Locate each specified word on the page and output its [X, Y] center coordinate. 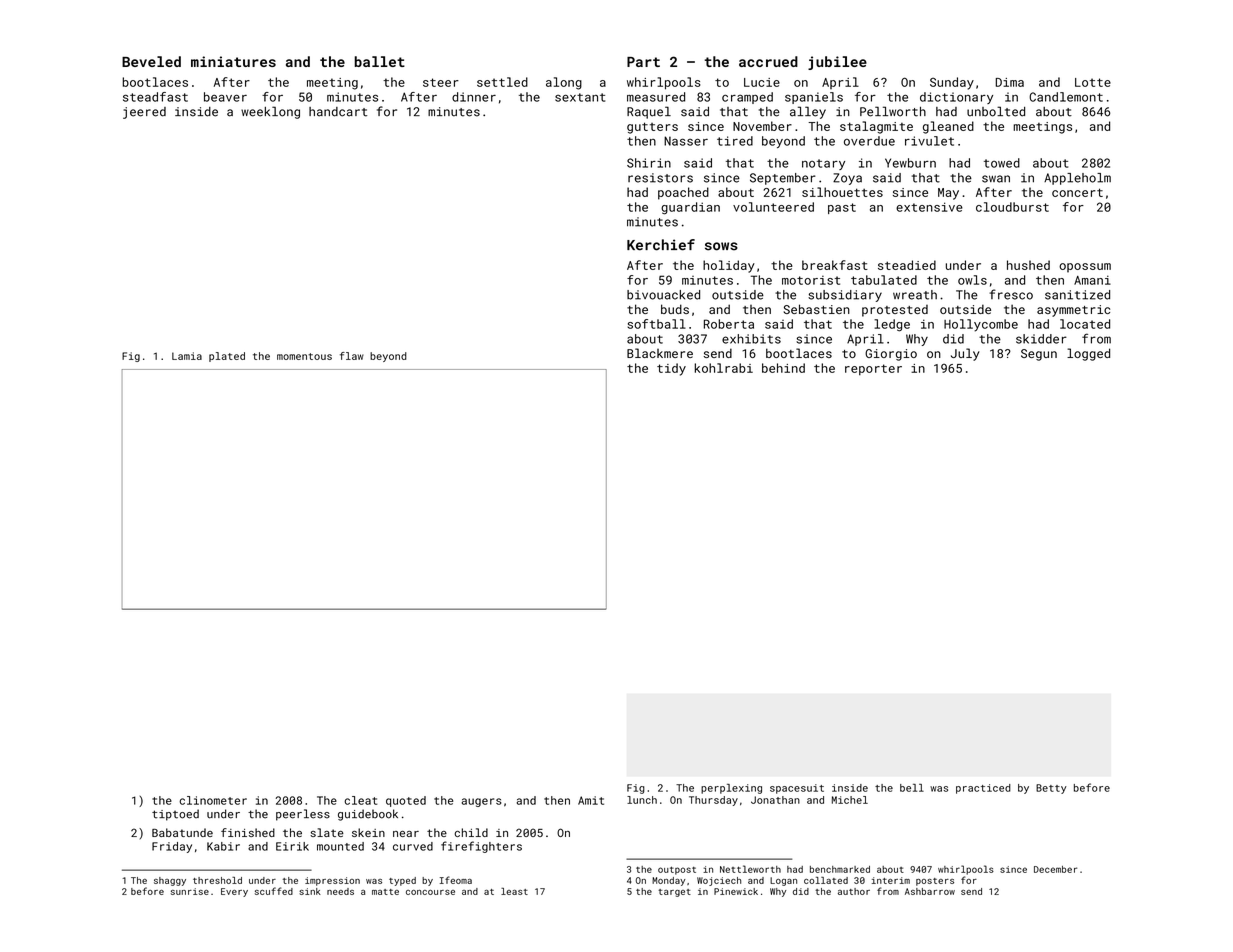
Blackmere [660, 353]
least [514, 891]
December [1055, 869]
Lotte [1093, 82]
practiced [983, 789]
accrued [768, 61]
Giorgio [891, 355]
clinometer [213, 800]
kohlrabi [723, 368]
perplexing [731, 789]
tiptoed [175, 815]
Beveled [151, 61]
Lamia [187, 356]
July [965, 354]
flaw [352, 356]
